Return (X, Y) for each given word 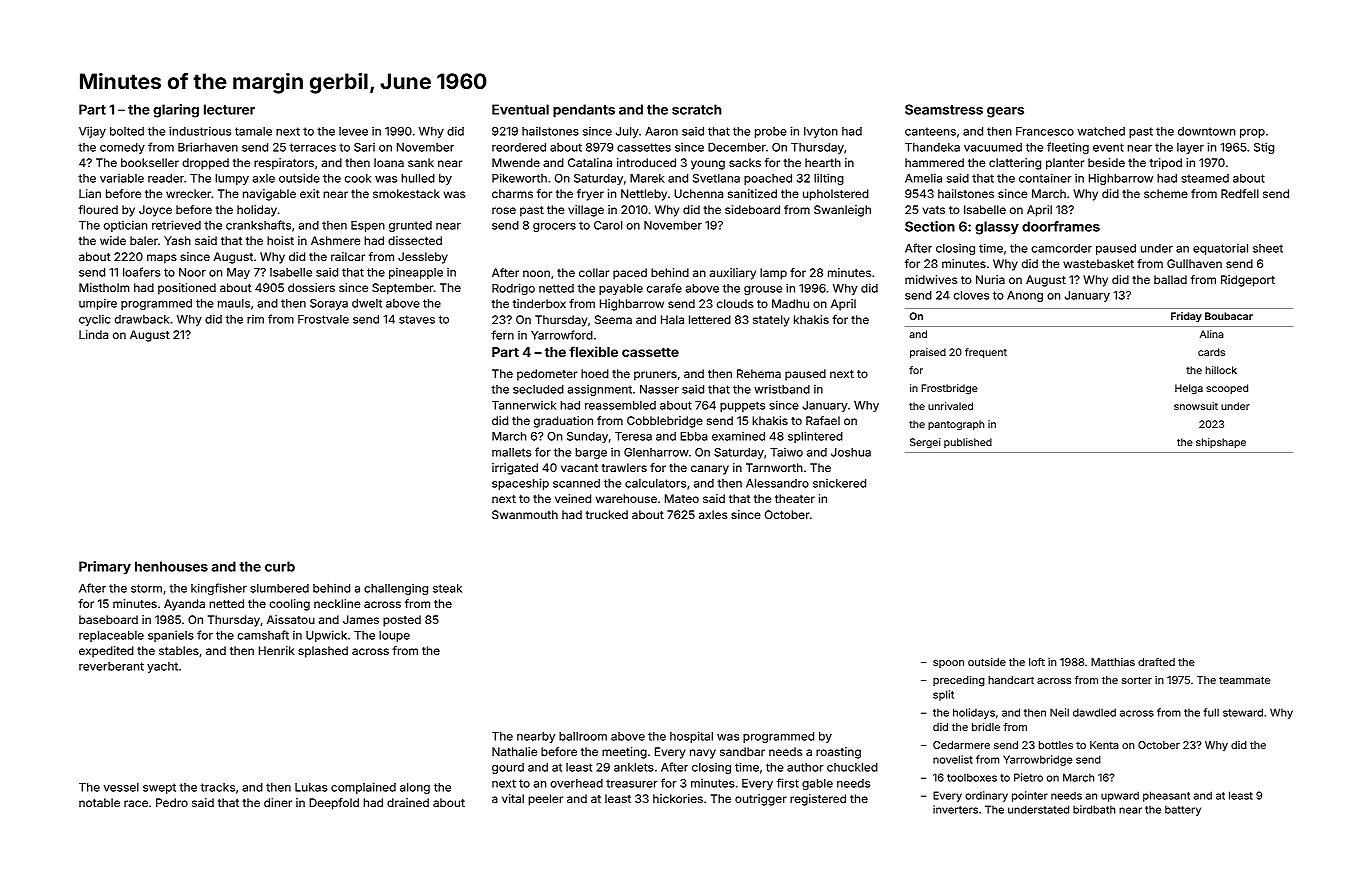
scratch (697, 109)
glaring (176, 111)
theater (795, 498)
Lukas (311, 787)
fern (502, 335)
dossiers (311, 287)
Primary (105, 568)
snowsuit (1196, 406)
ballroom (583, 736)
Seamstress (944, 109)
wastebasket (1098, 263)
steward (1243, 712)
